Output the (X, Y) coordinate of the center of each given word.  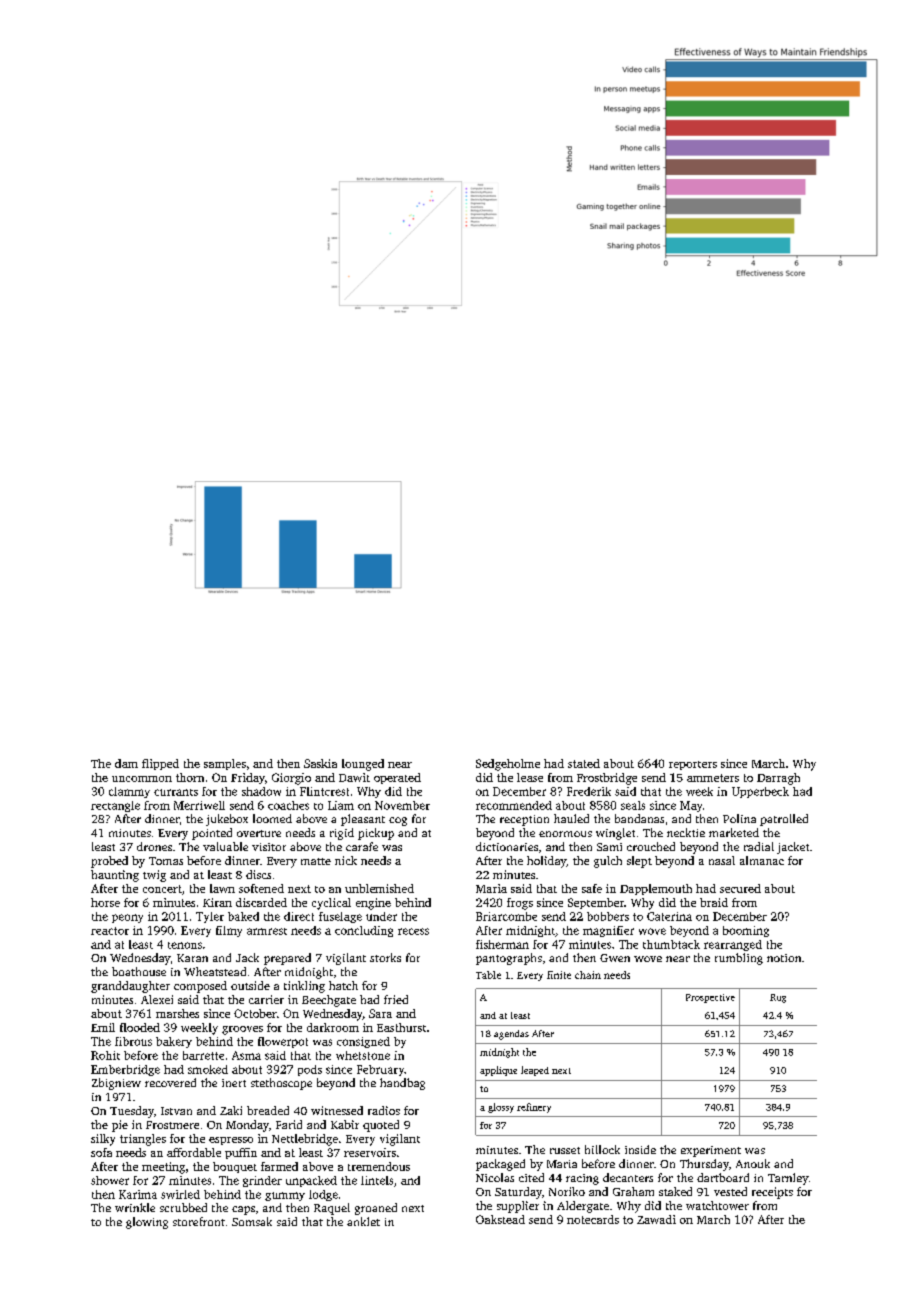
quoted (381, 1126)
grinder (262, 1181)
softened (261, 888)
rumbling (739, 959)
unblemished (379, 888)
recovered (170, 1082)
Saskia (320, 763)
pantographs (509, 959)
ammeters (713, 778)
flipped (160, 764)
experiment (711, 1151)
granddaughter (130, 987)
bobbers (608, 916)
